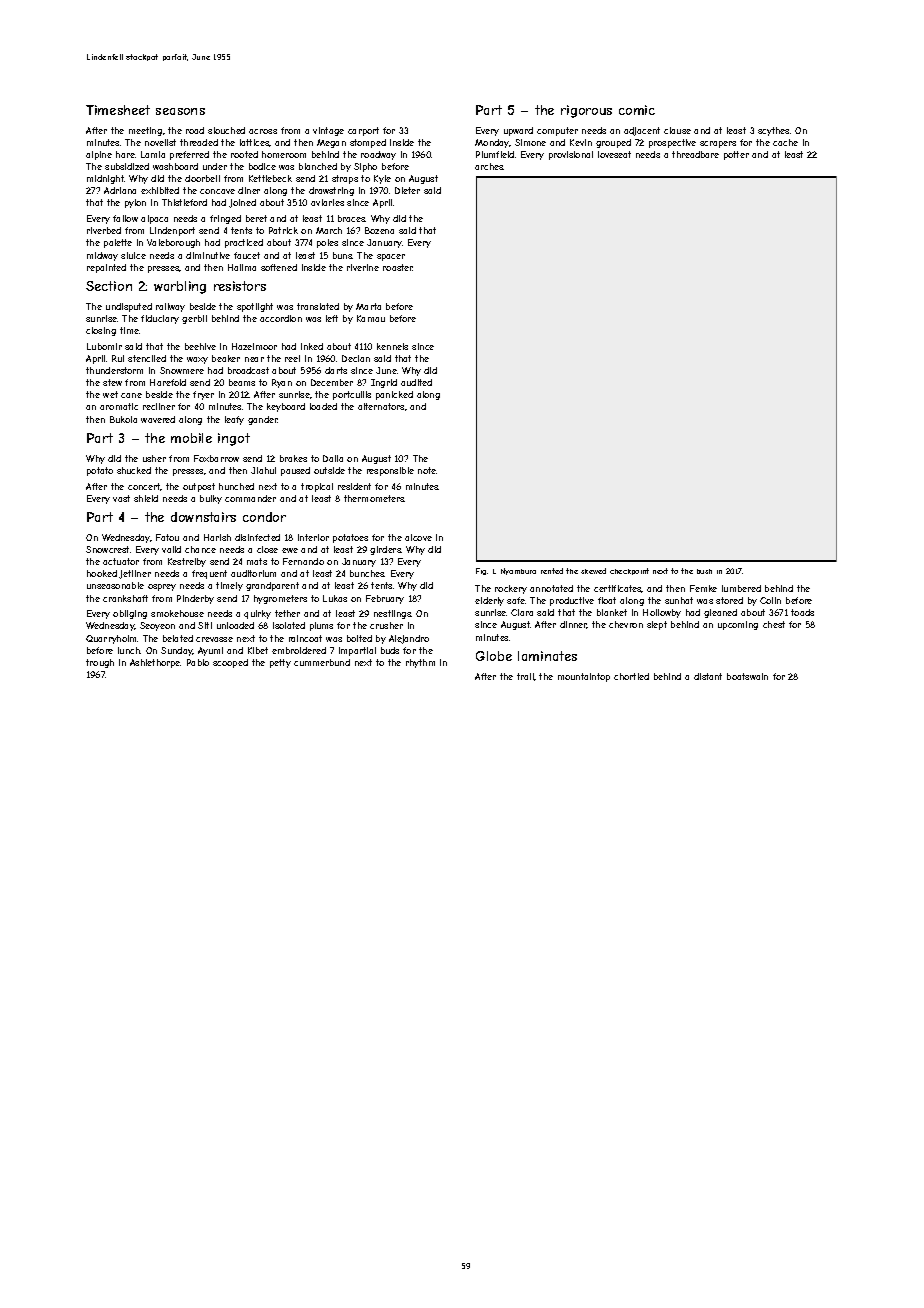 The width and height of the document is (924, 1308). I want to click on checkpoint, so click(629, 571).
